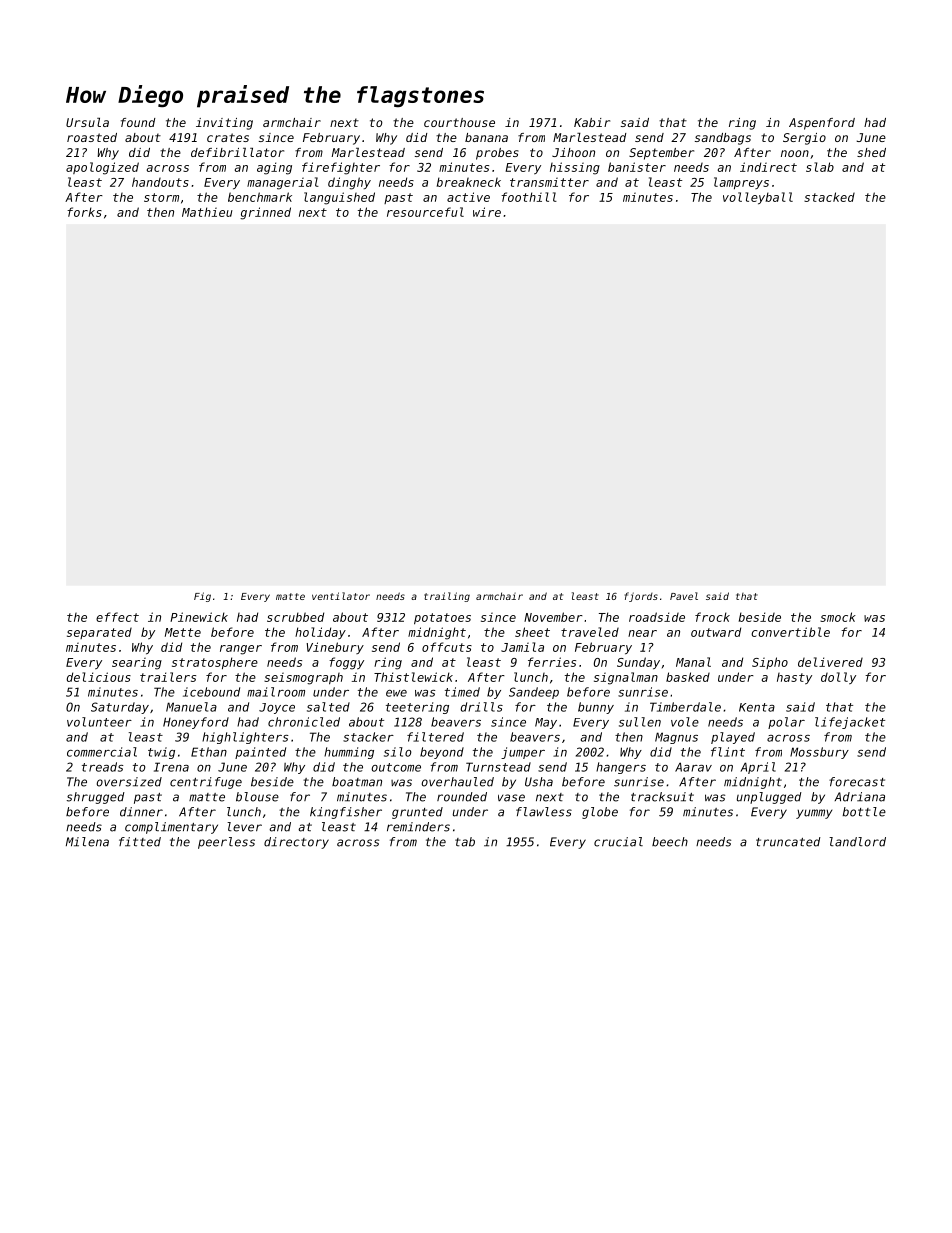 Image resolution: width=952 pixels, height=1233 pixels. What do you see at coordinates (87, 122) in the page?
I see `Ursula` at bounding box center [87, 122].
